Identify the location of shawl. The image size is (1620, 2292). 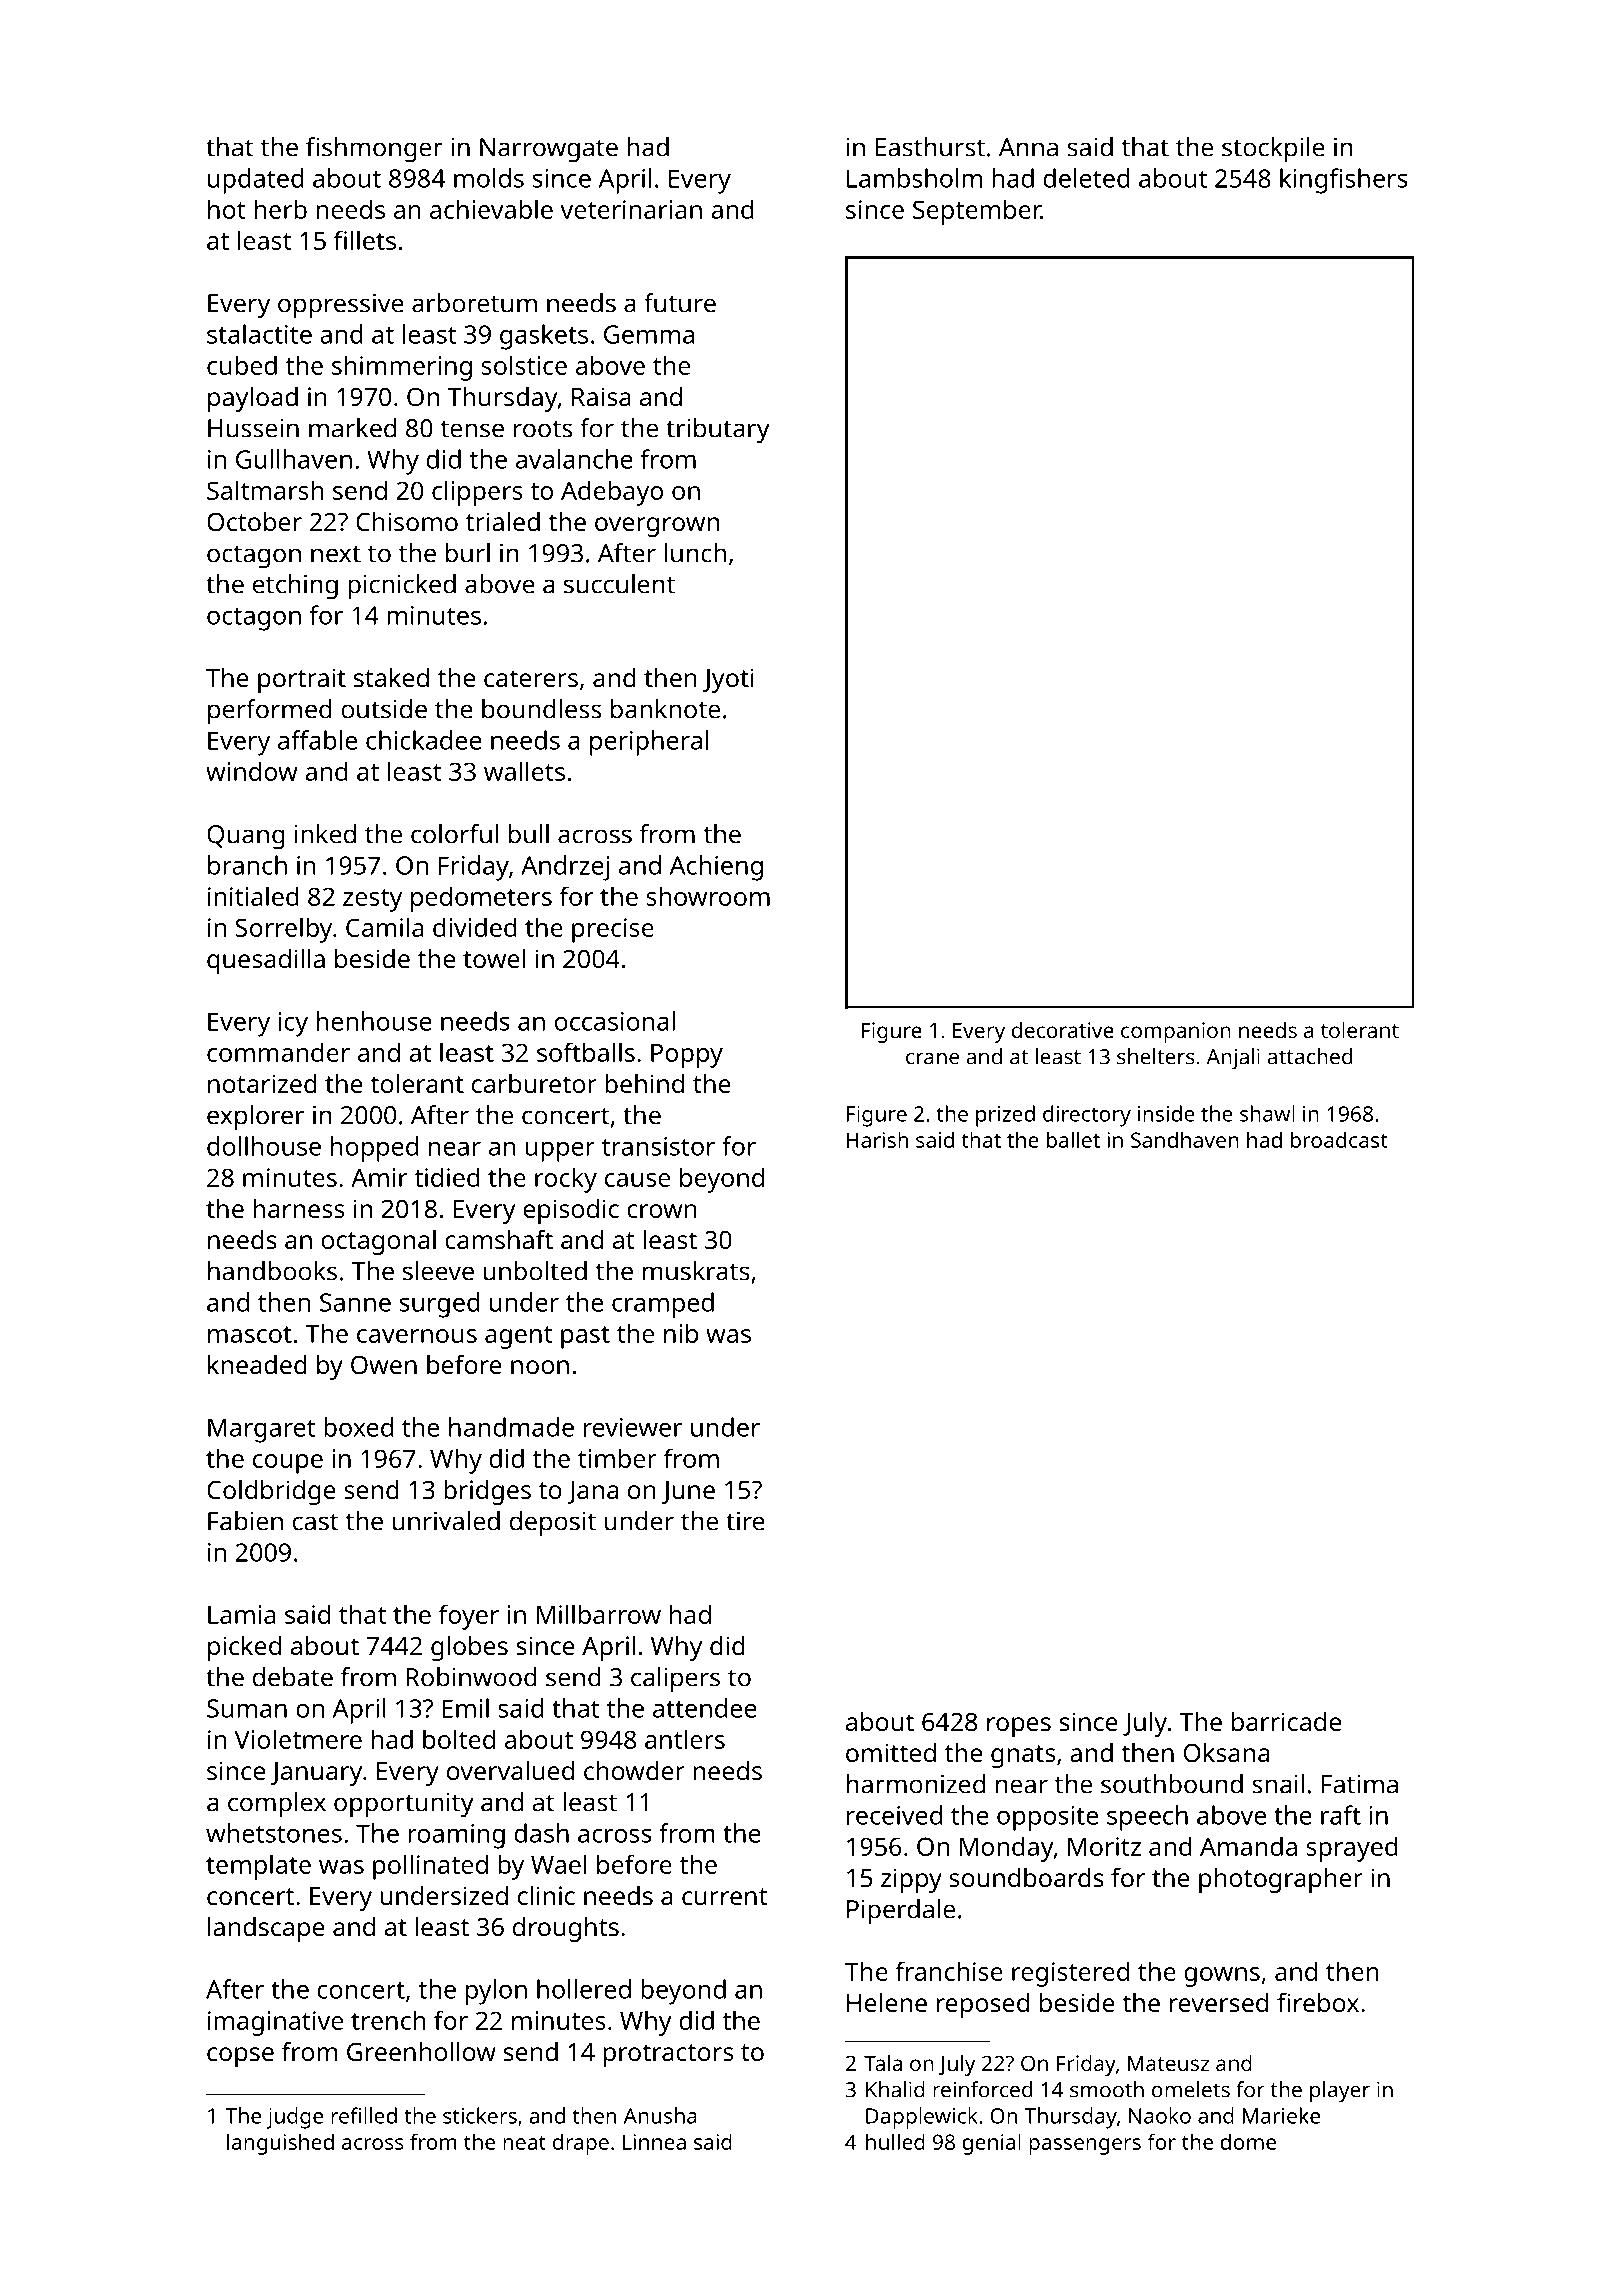
(1267, 1113).
